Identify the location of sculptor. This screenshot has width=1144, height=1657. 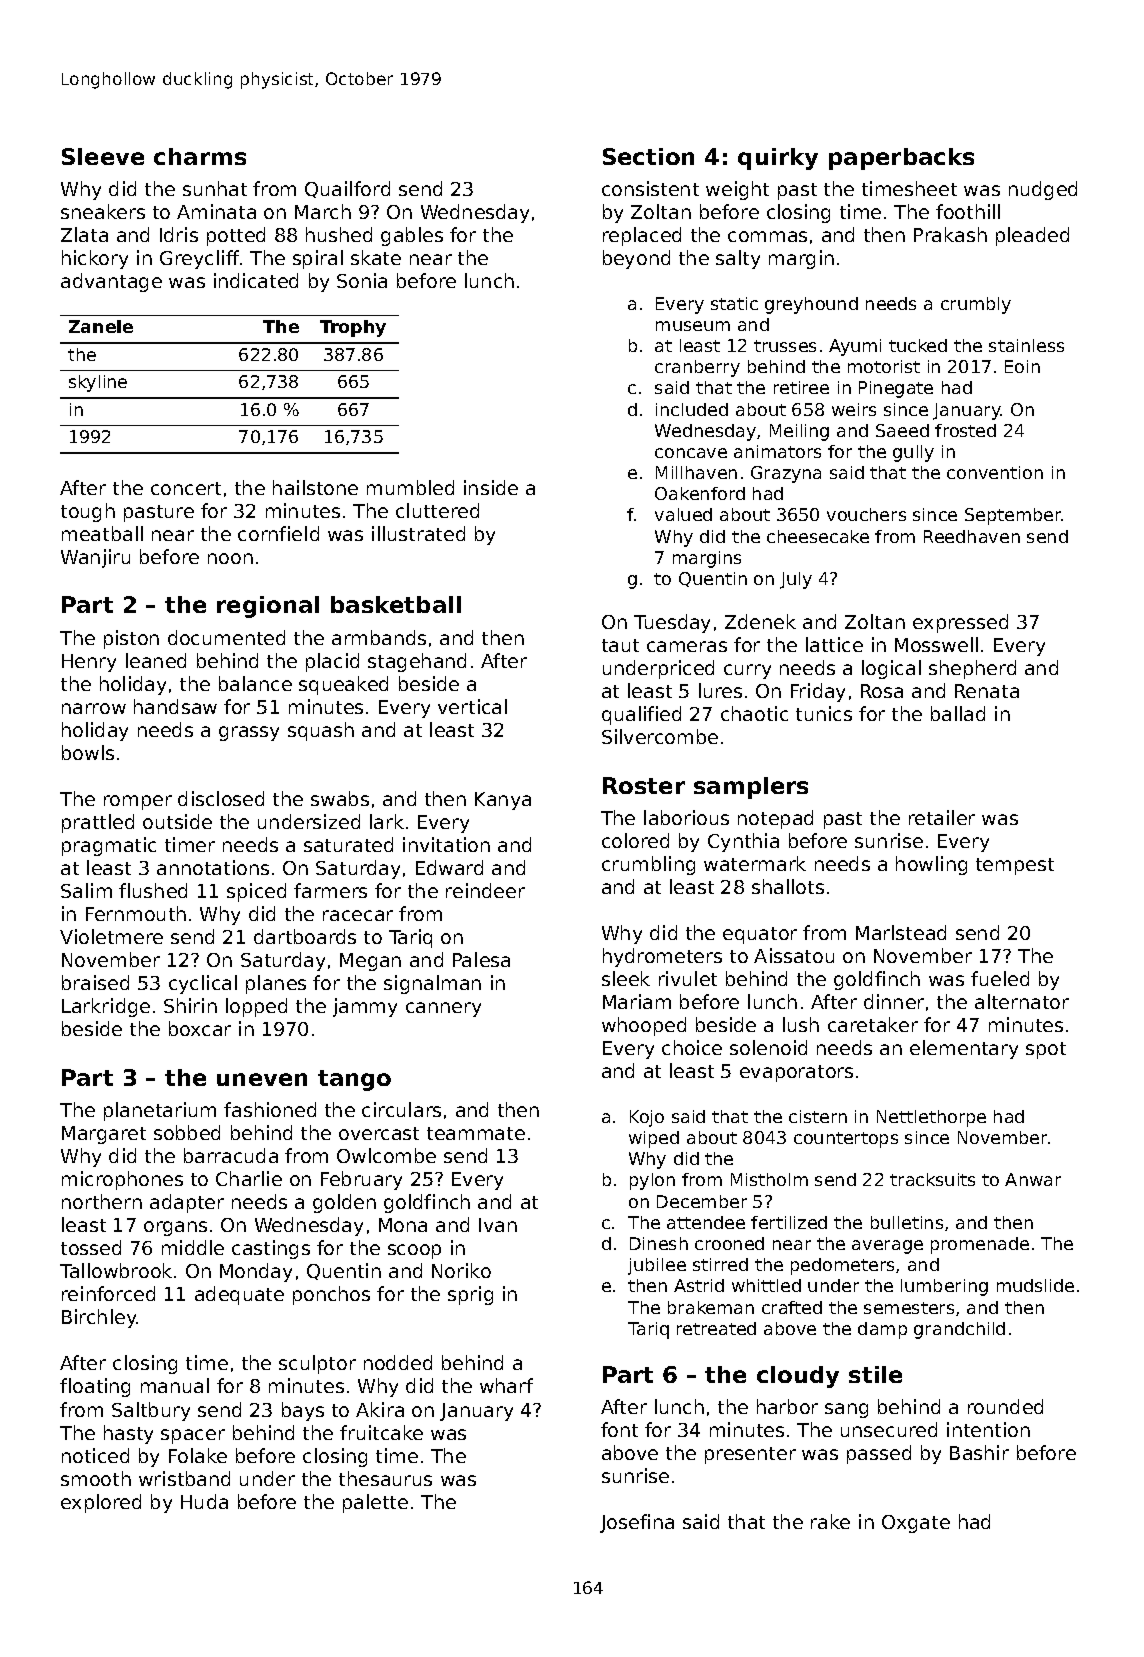
(317, 1364).
